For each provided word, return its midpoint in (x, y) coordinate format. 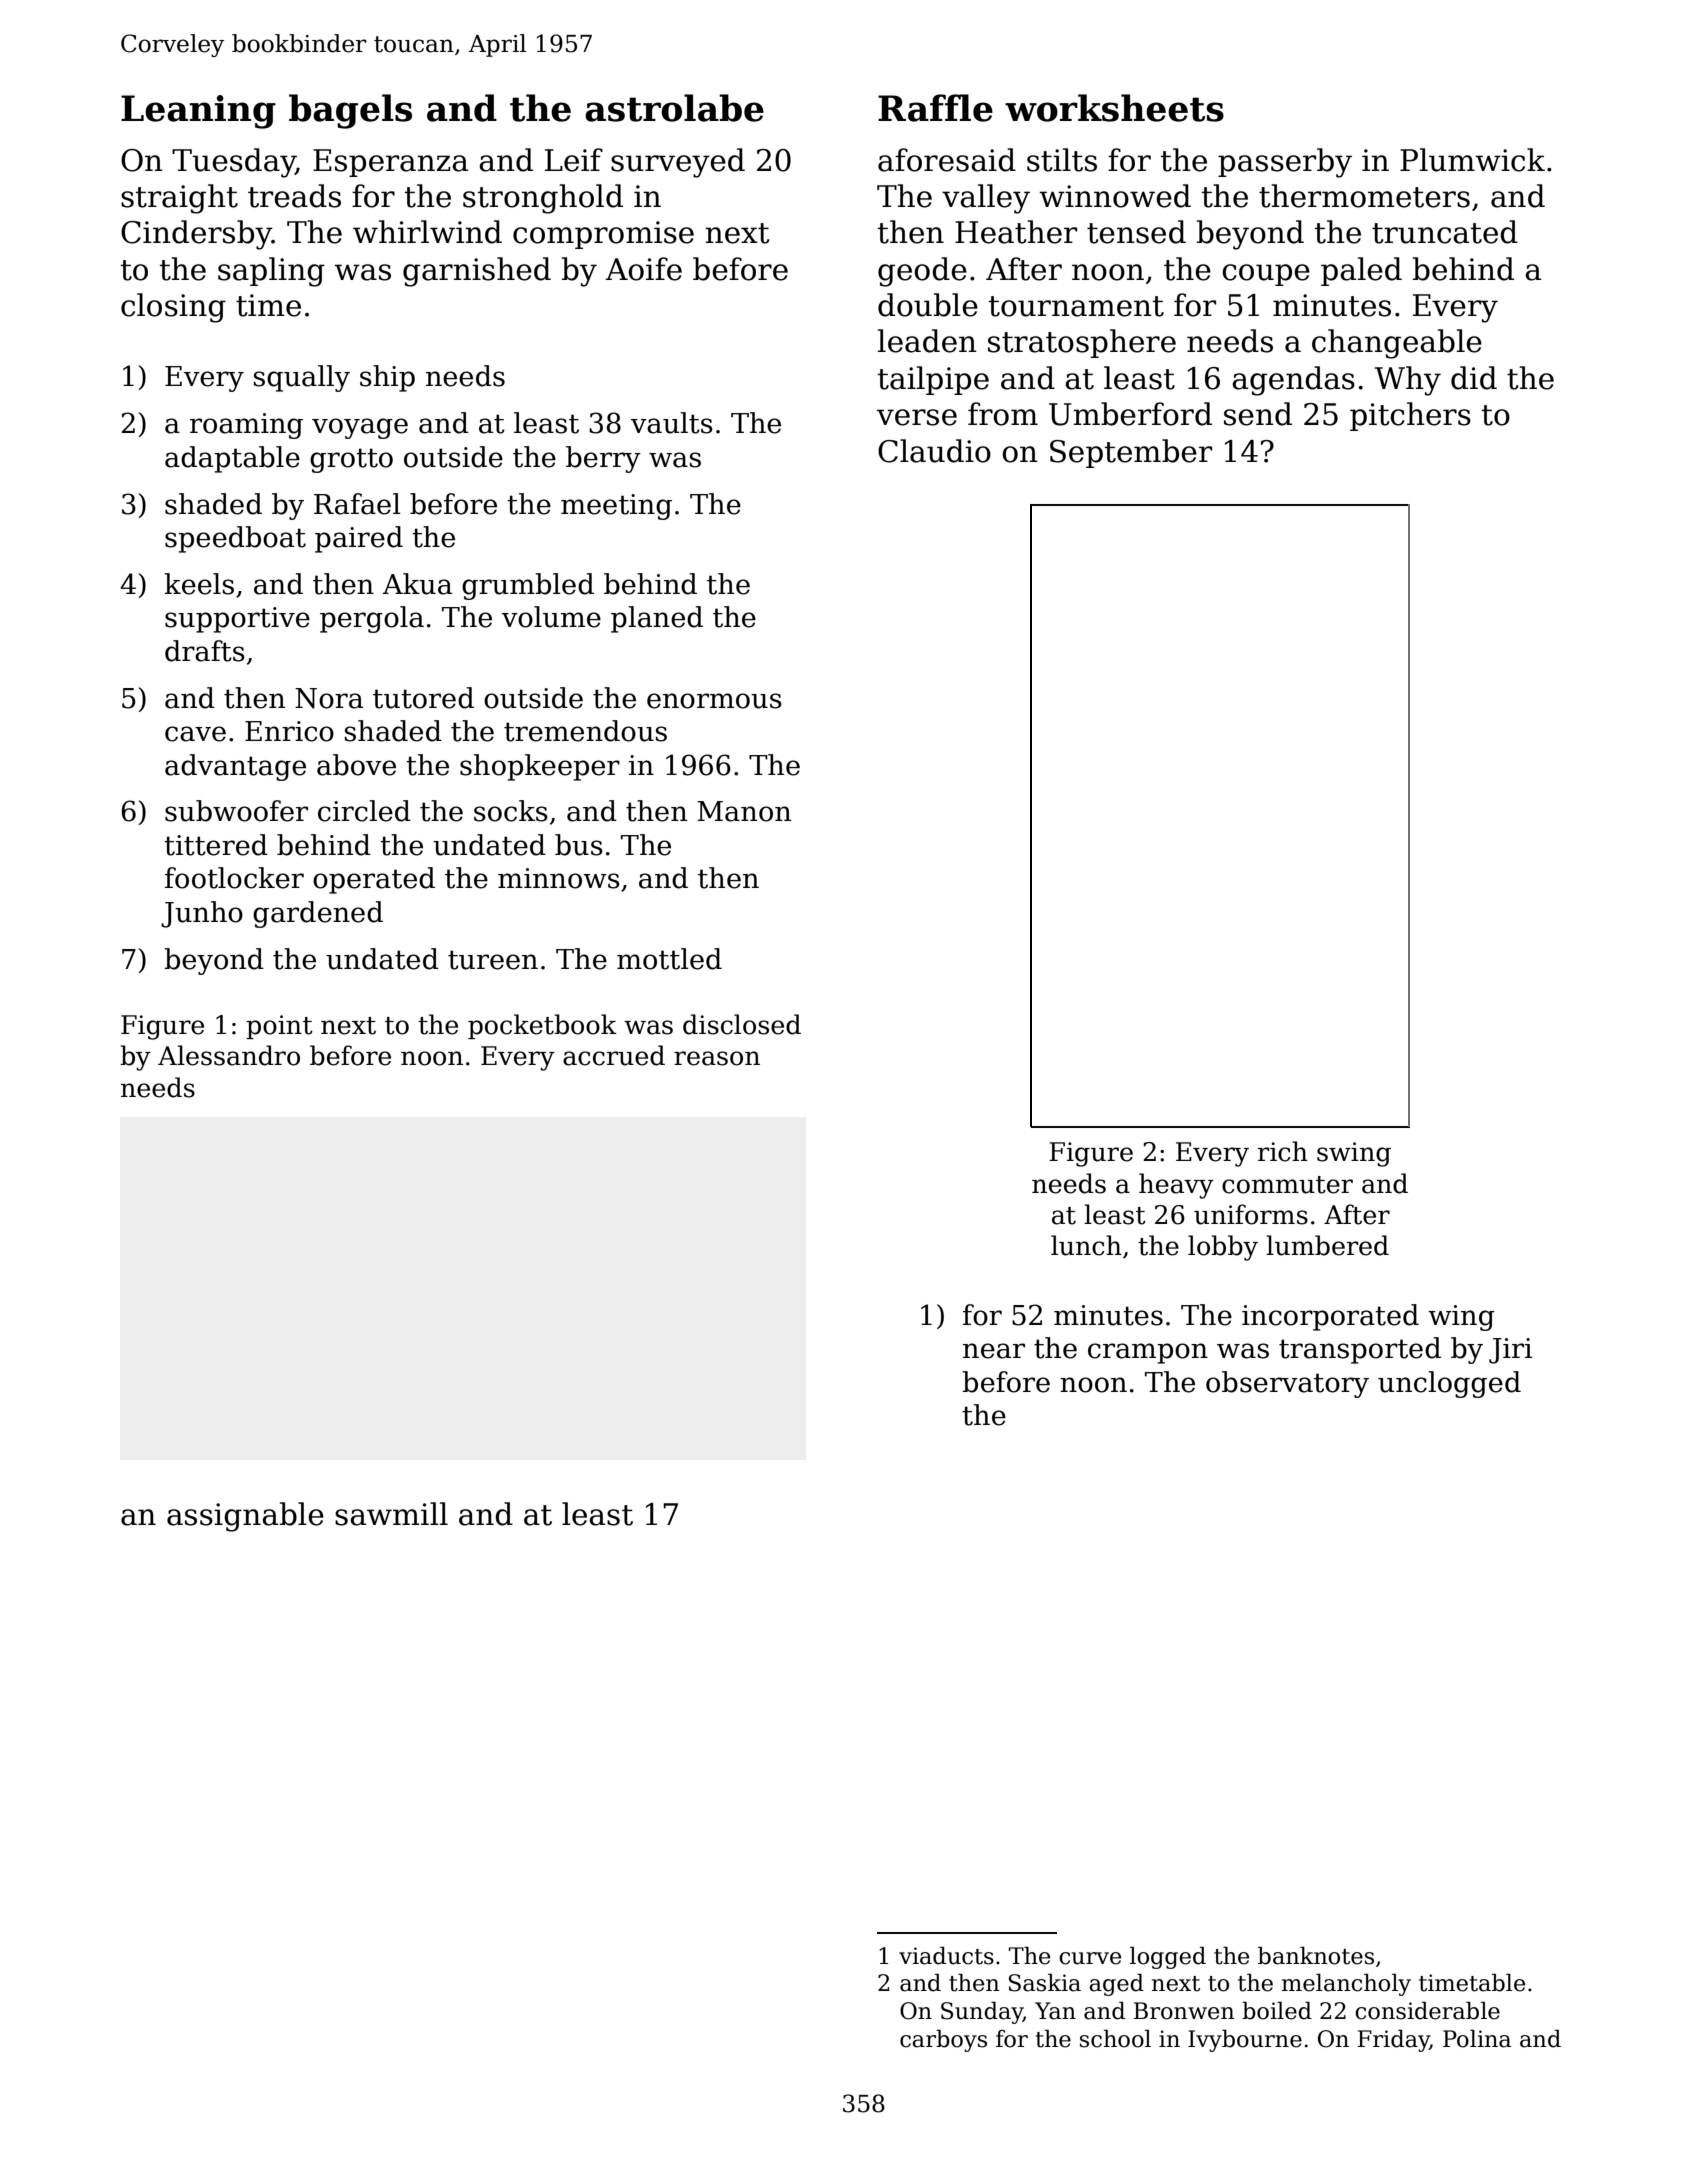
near (994, 1351)
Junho (202, 914)
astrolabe (674, 108)
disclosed (742, 1024)
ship (387, 378)
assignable (245, 1517)
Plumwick (1472, 160)
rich (1283, 1151)
